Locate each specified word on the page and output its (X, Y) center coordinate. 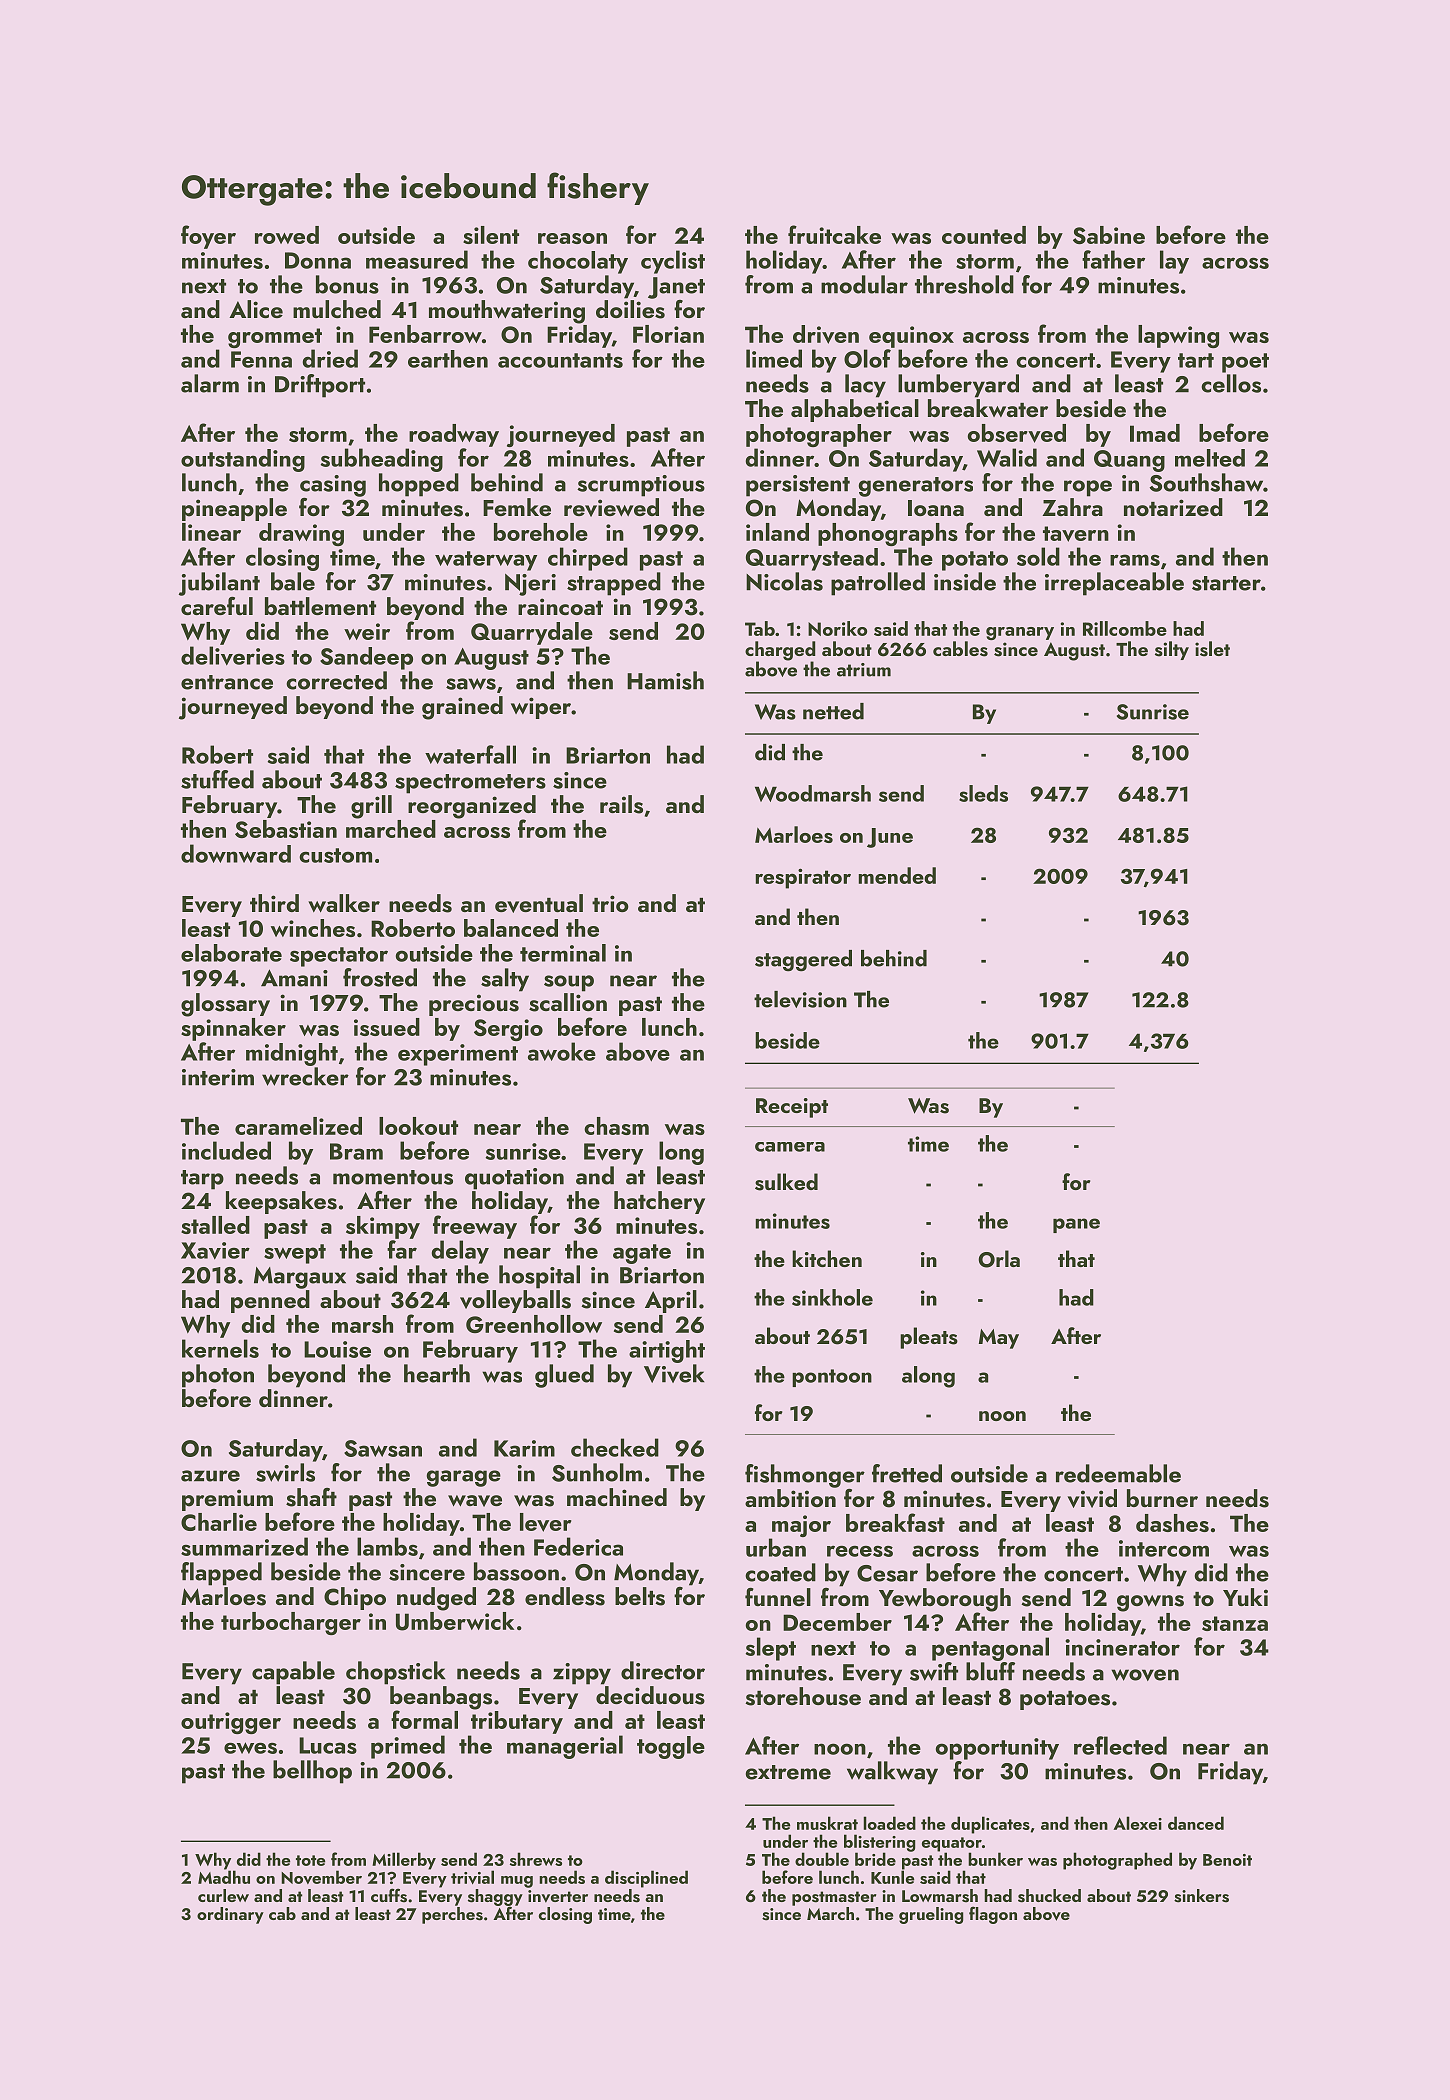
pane (1076, 1225)
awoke (562, 1051)
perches (452, 1915)
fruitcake (834, 234)
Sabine (1109, 235)
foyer (208, 237)
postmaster (834, 1898)
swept (295, 1254)
